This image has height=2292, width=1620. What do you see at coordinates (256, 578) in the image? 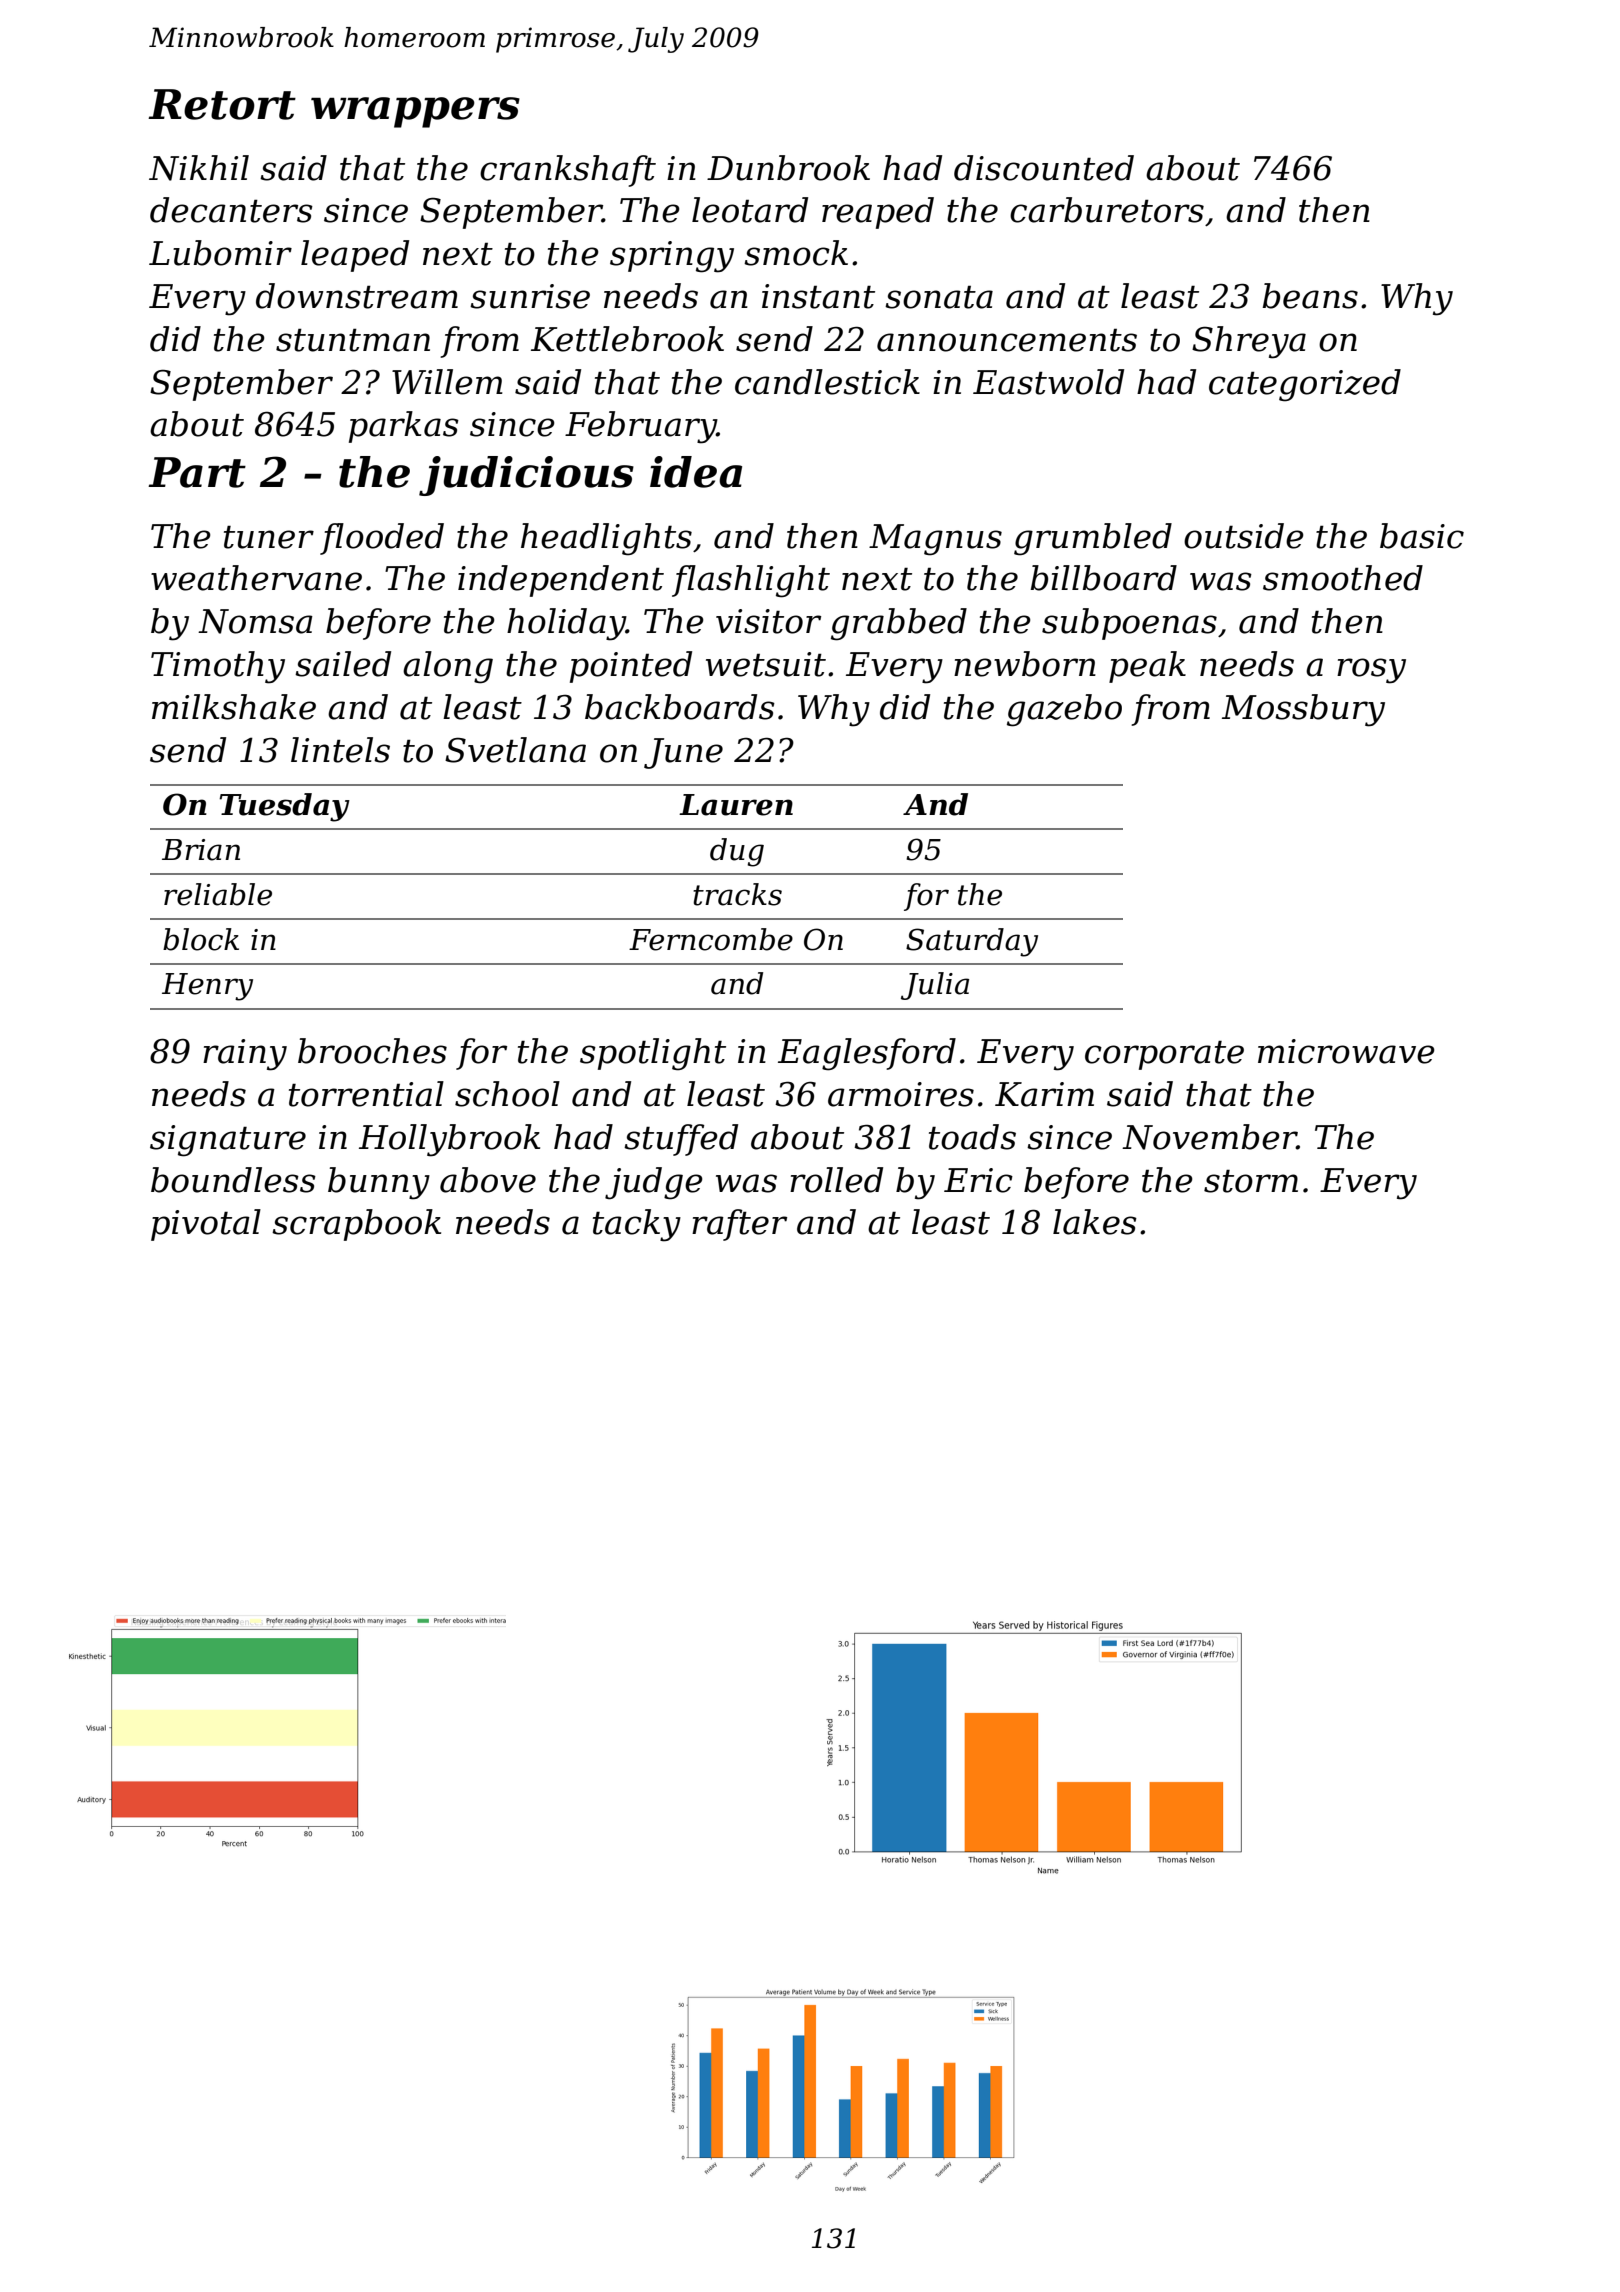
I see `weathervane` at bounding box center [256, 578].
